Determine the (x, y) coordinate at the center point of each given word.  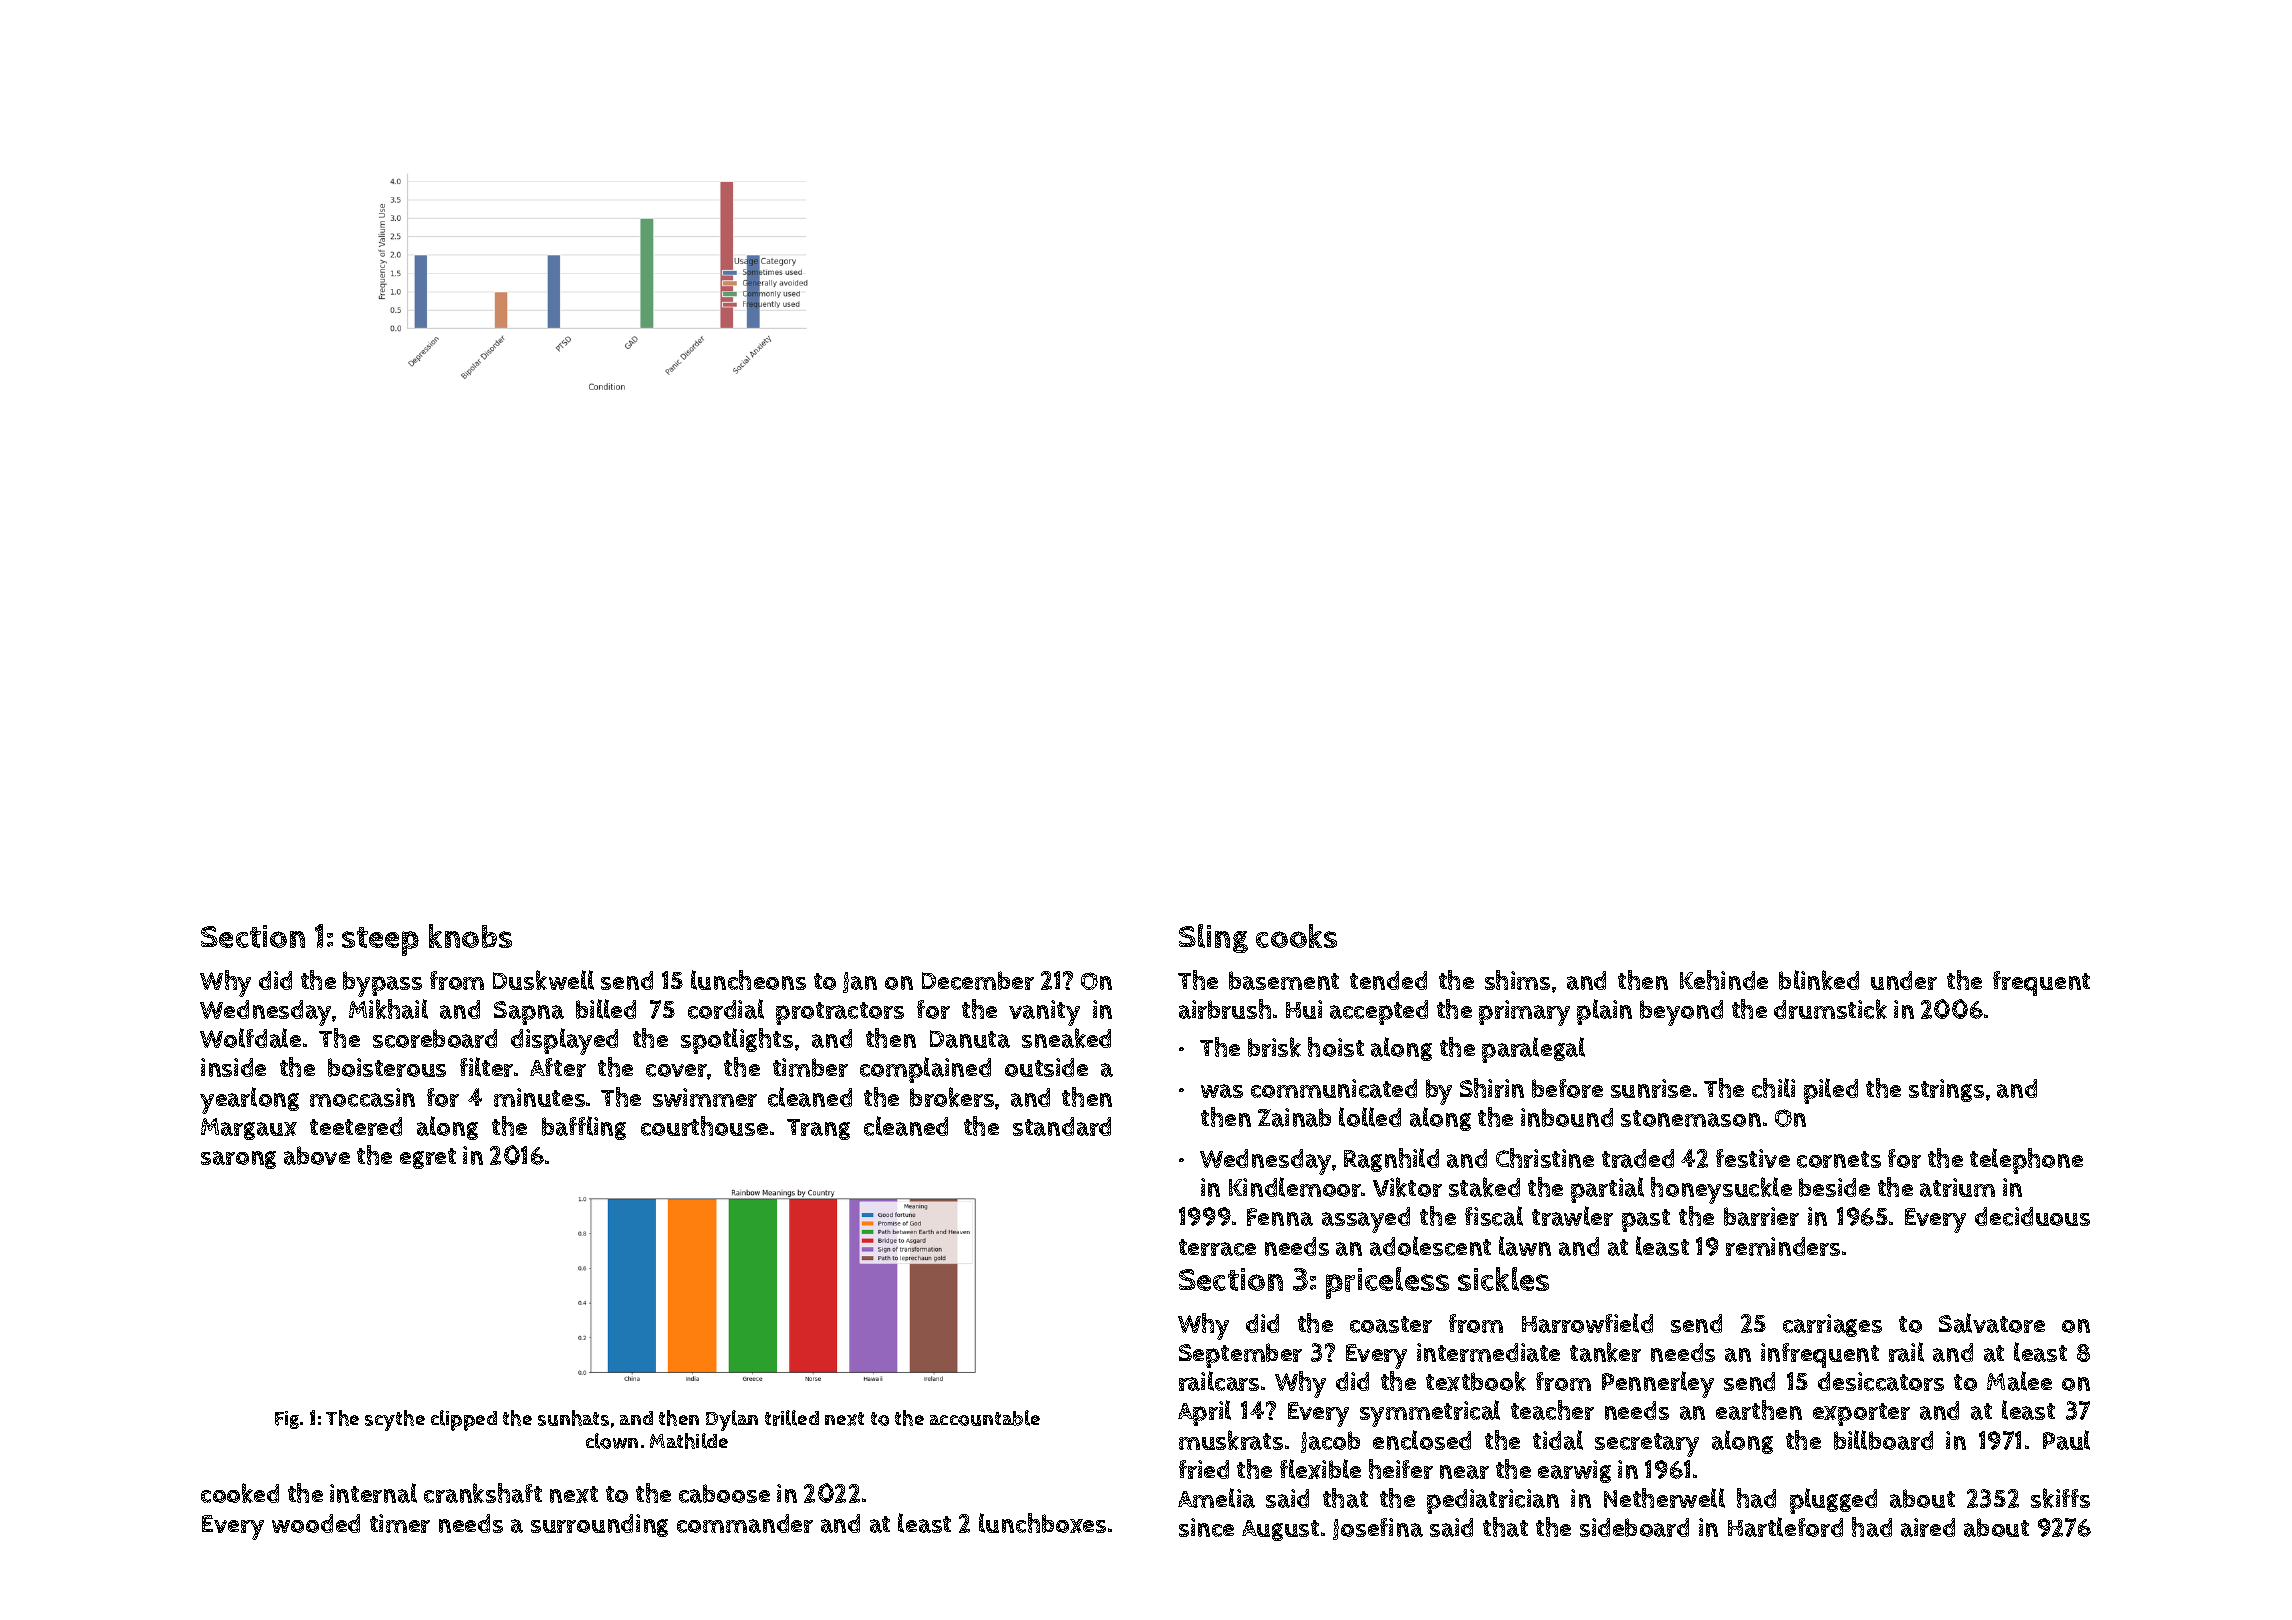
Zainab (1294, 1117)
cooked (240, 1493)
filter (486, 1067)
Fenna (1280, 1217)
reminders (1783, 1246)
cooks (1296, 936)
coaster (1391, 1324)
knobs (470, 936)
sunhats (573, 1418)
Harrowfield (1587, 1323)
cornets (1839, 1159)
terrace (1217, 1247)
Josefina (1378, 1529)
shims (1517, 980)
